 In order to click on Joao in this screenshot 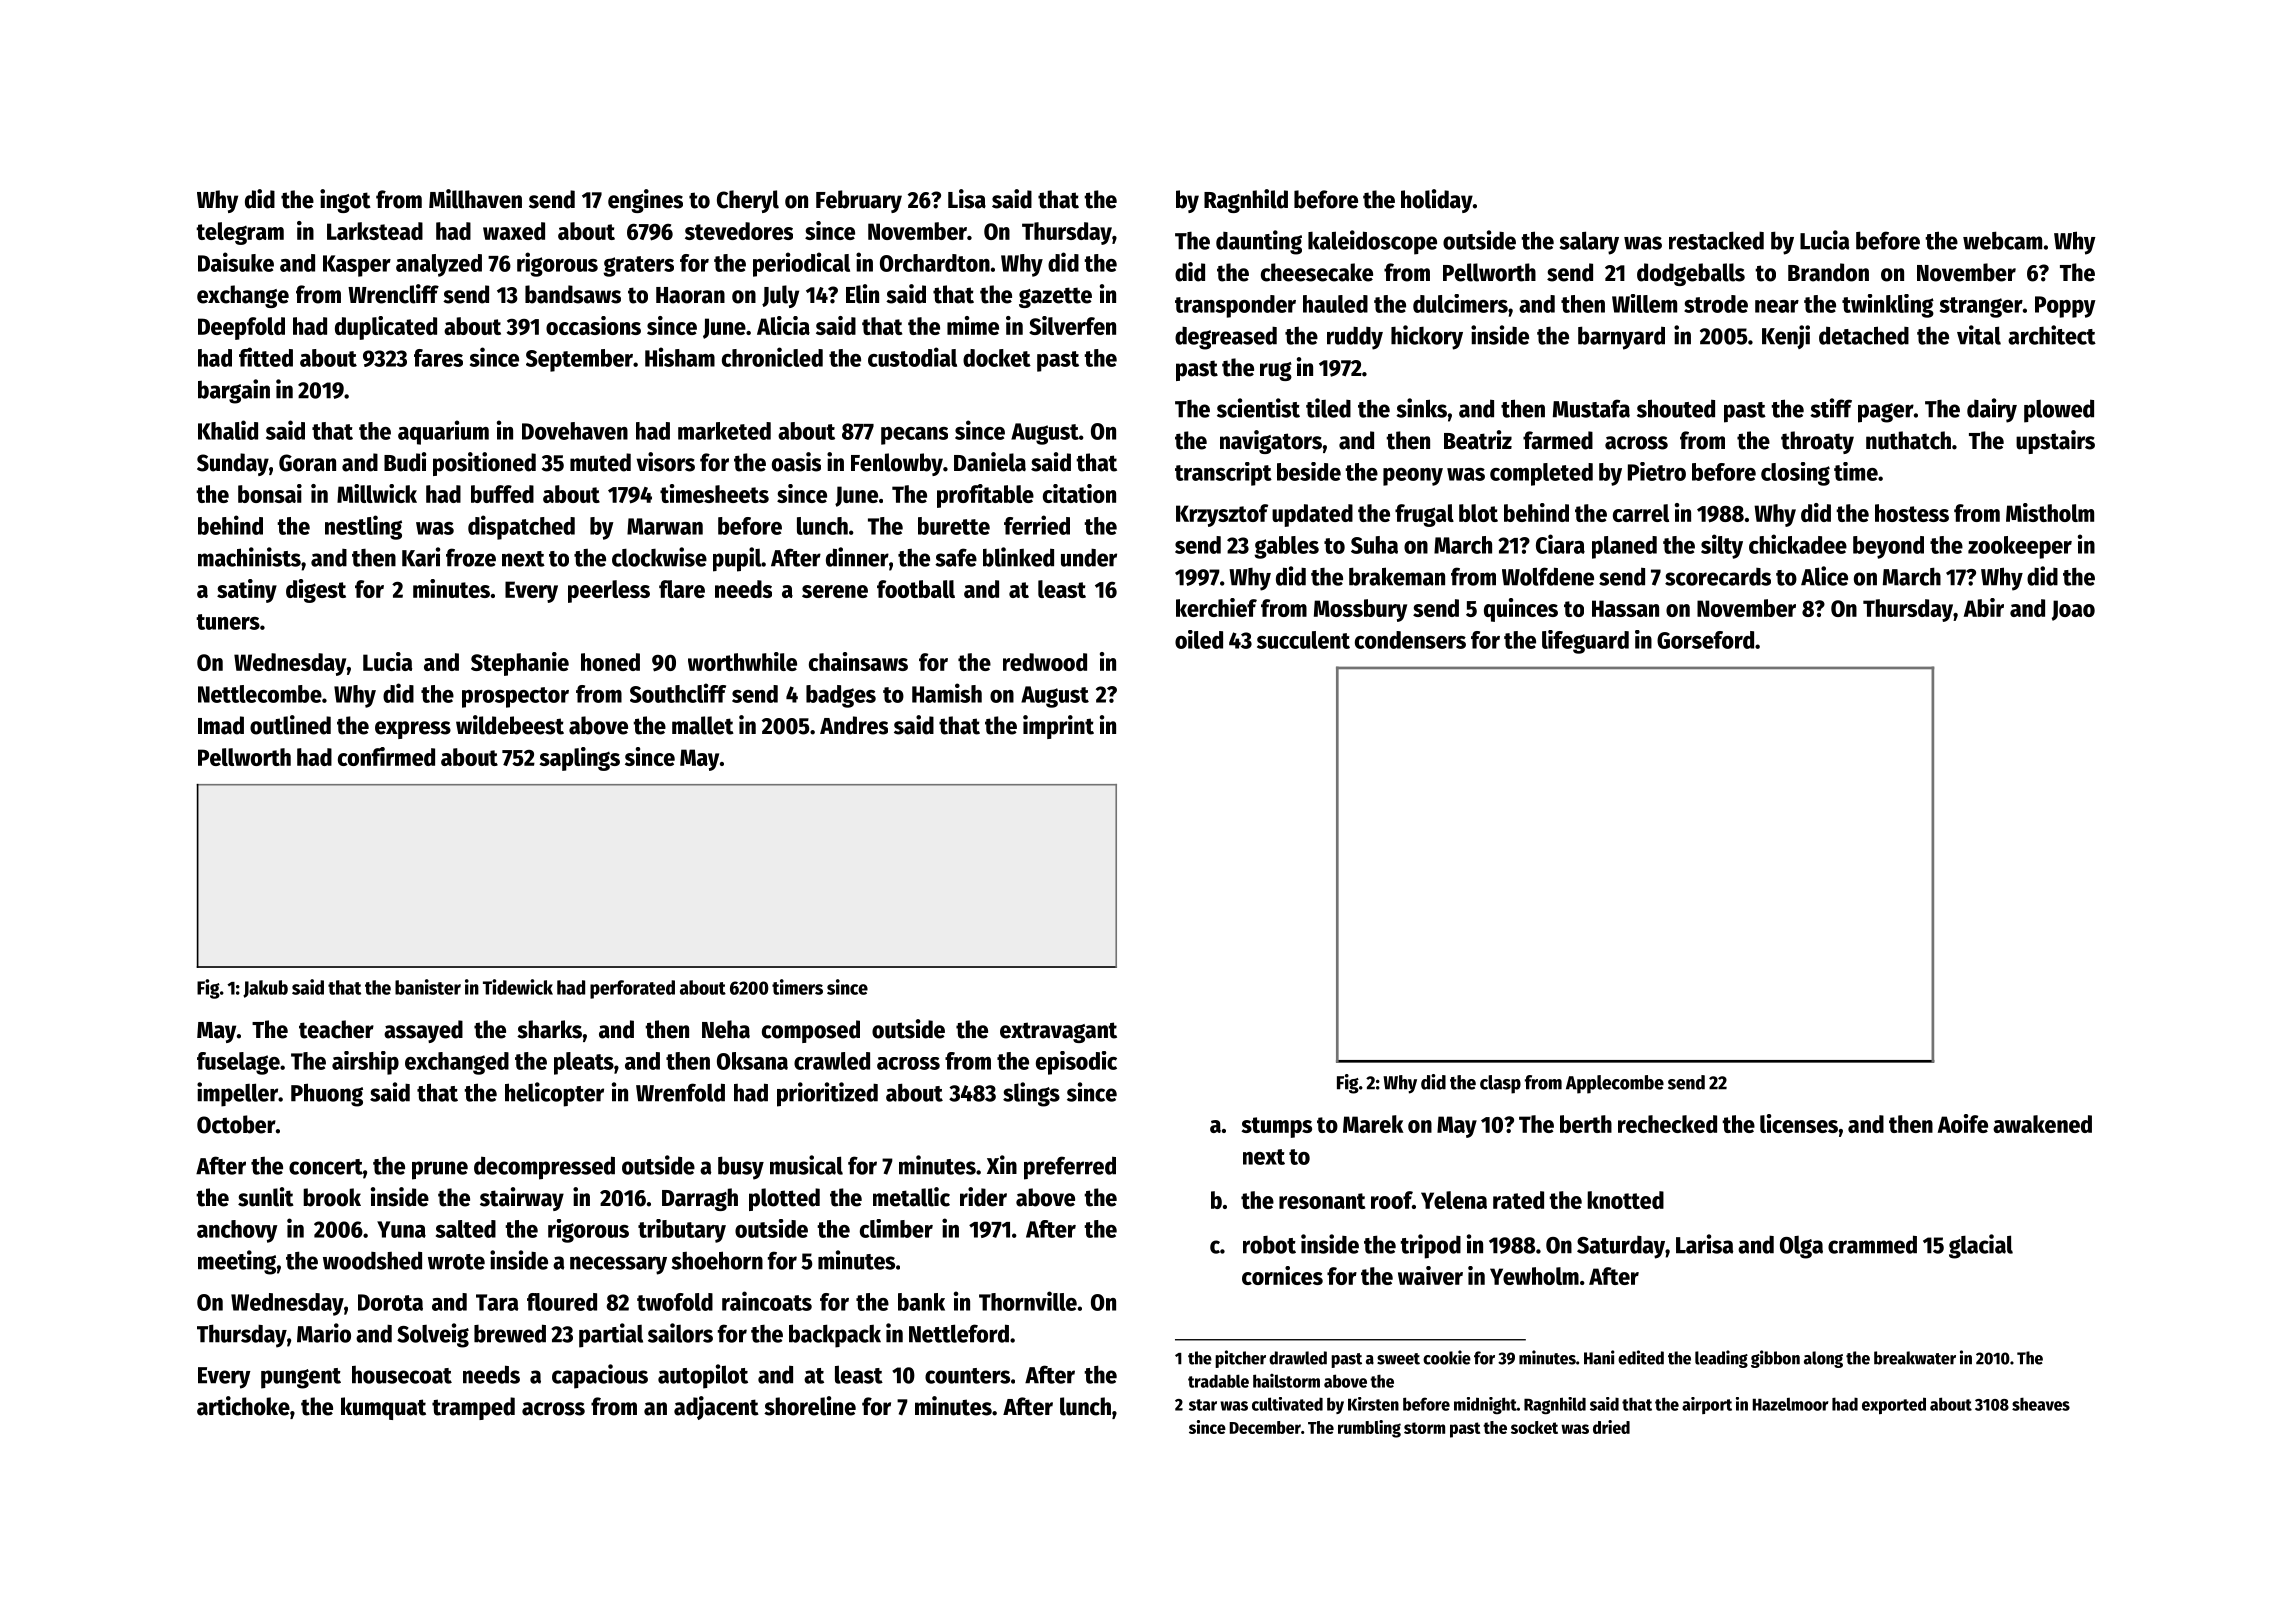, I will do `click(2073, 610)`.
